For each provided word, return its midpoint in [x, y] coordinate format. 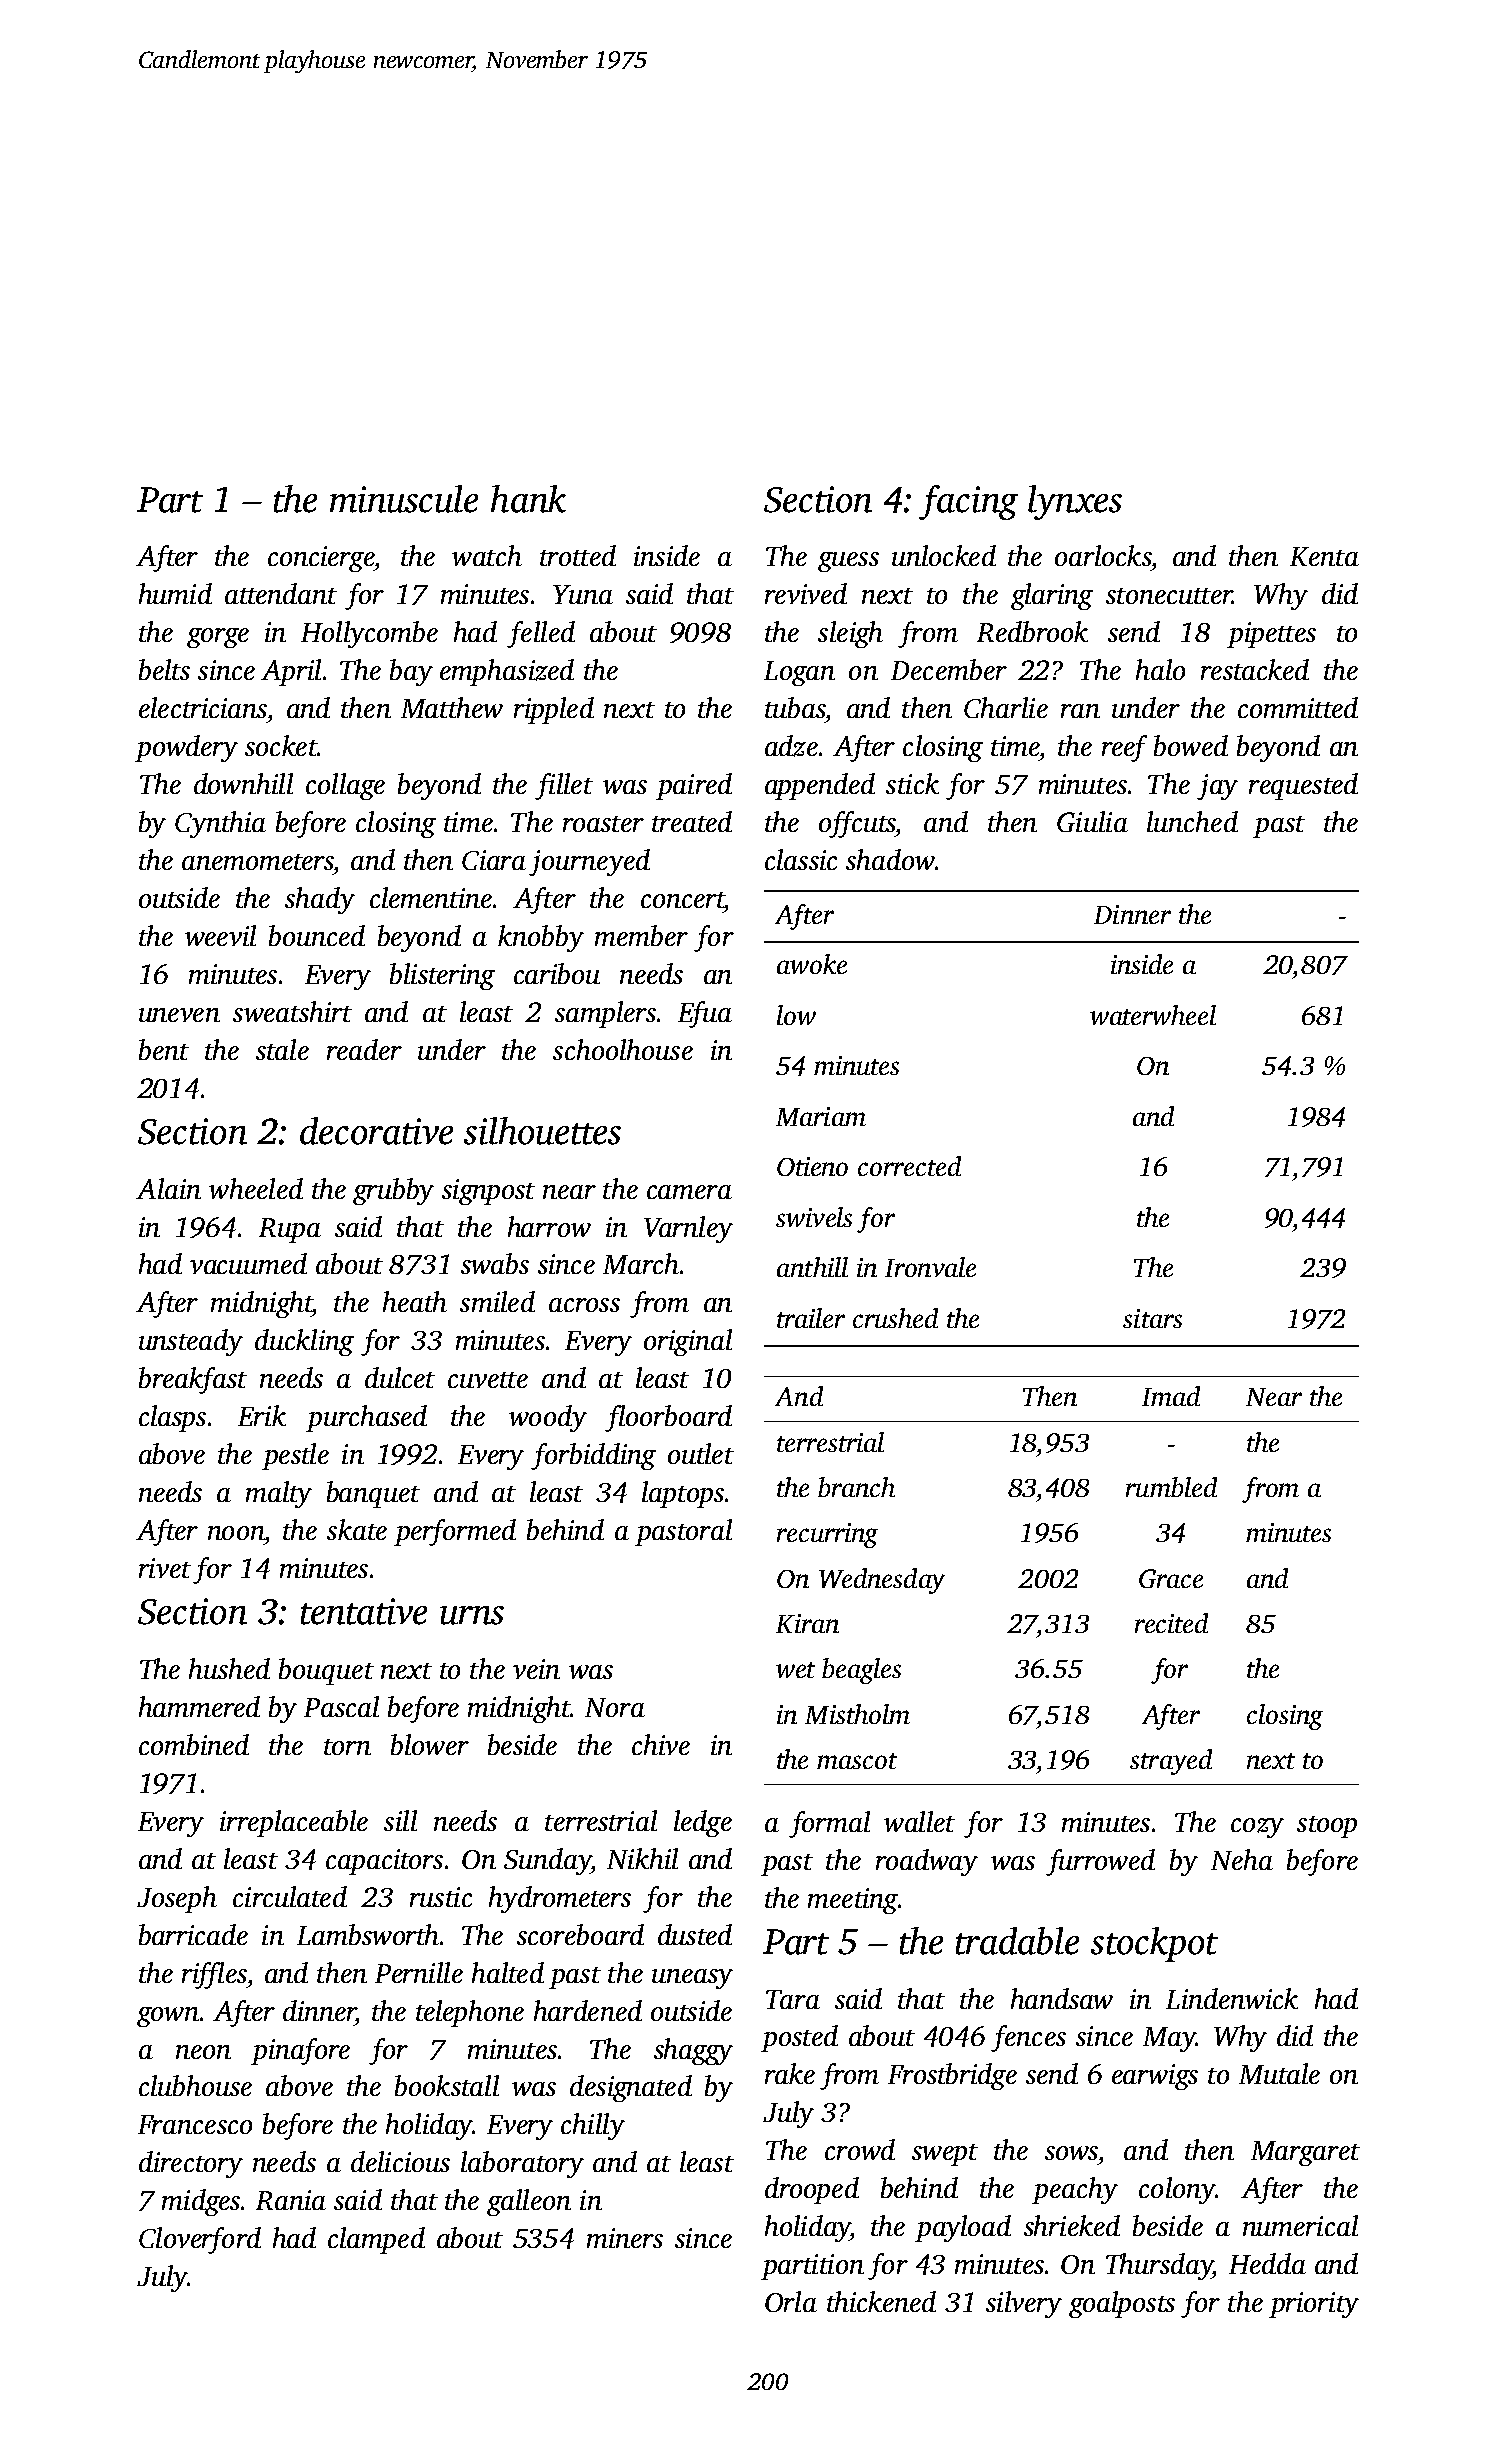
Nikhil [642, 1858]
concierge [321, 559]
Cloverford [200, 2240]
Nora [615, 1707]
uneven [179, 1015]
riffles [214, 1975]
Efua [705, 1014]
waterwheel [1153, 1015]
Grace [1171, 1578]
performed [455, 1532]
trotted [578, 555]
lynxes [1075, 502]
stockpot [1154, 1944]
